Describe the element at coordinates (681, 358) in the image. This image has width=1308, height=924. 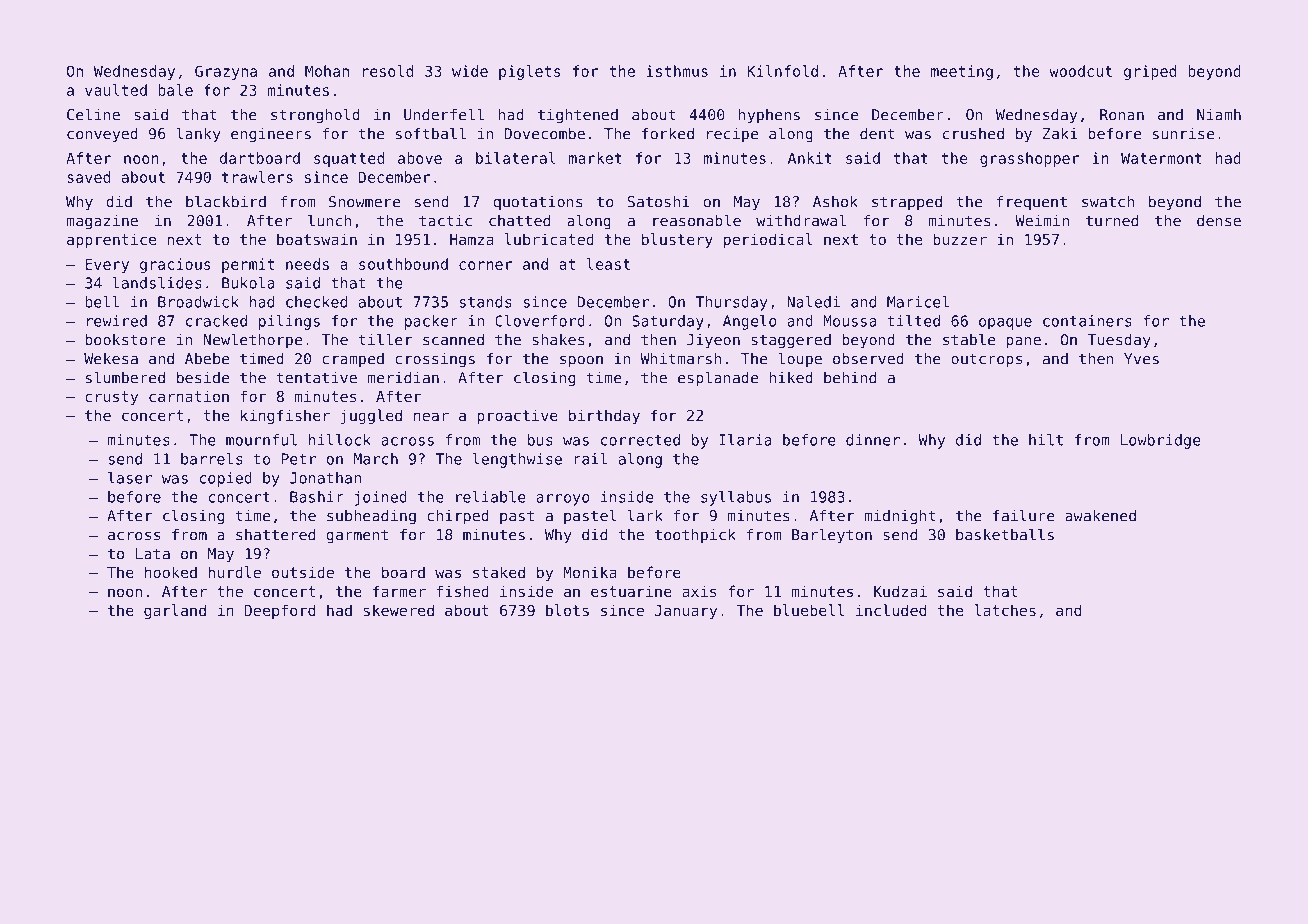
I see `Whitmarsh` at that location.
